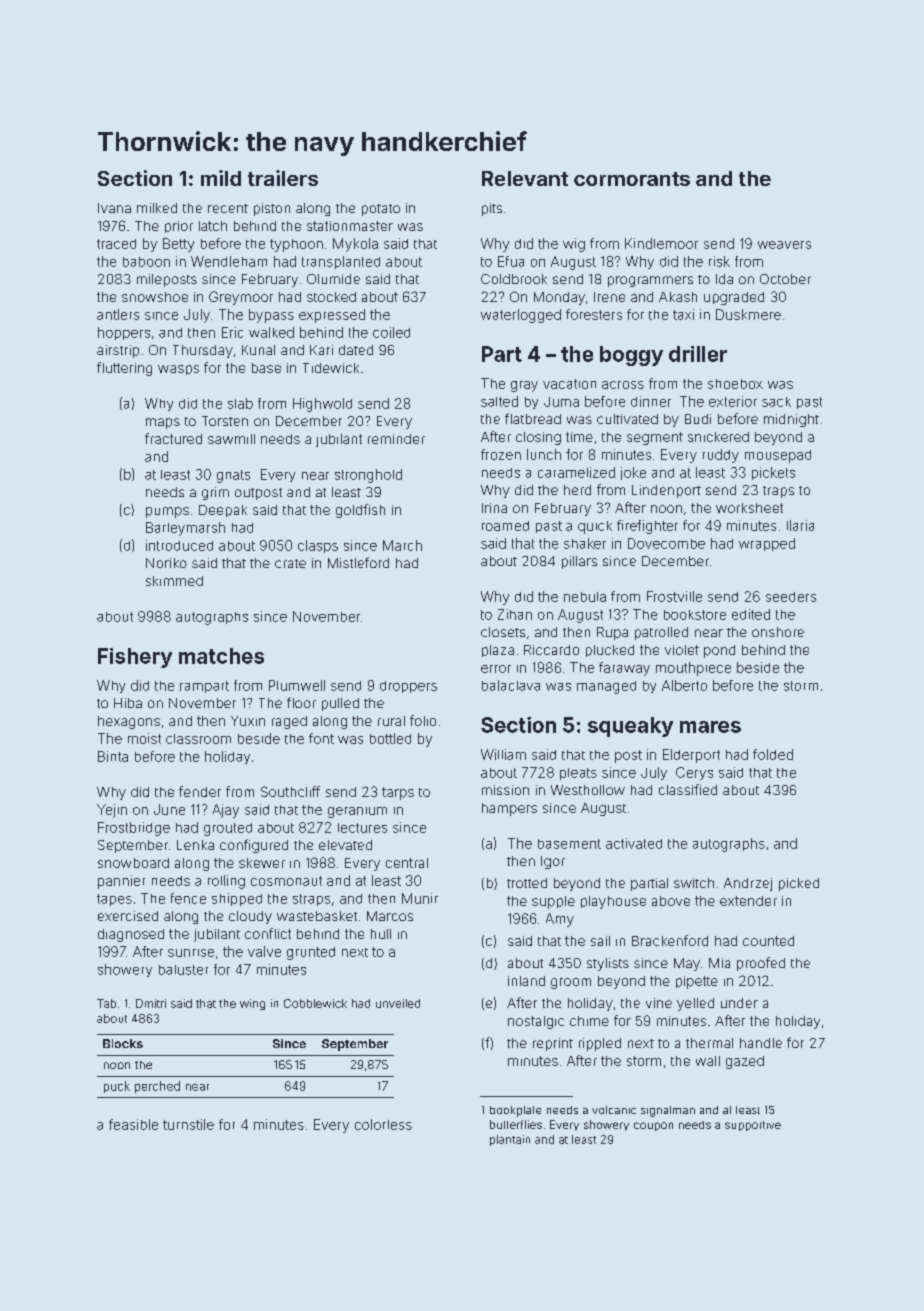  What do you see at coordinates (133, 1124) in the document?
I see `feasible` at bounding box center [133, 1124].
